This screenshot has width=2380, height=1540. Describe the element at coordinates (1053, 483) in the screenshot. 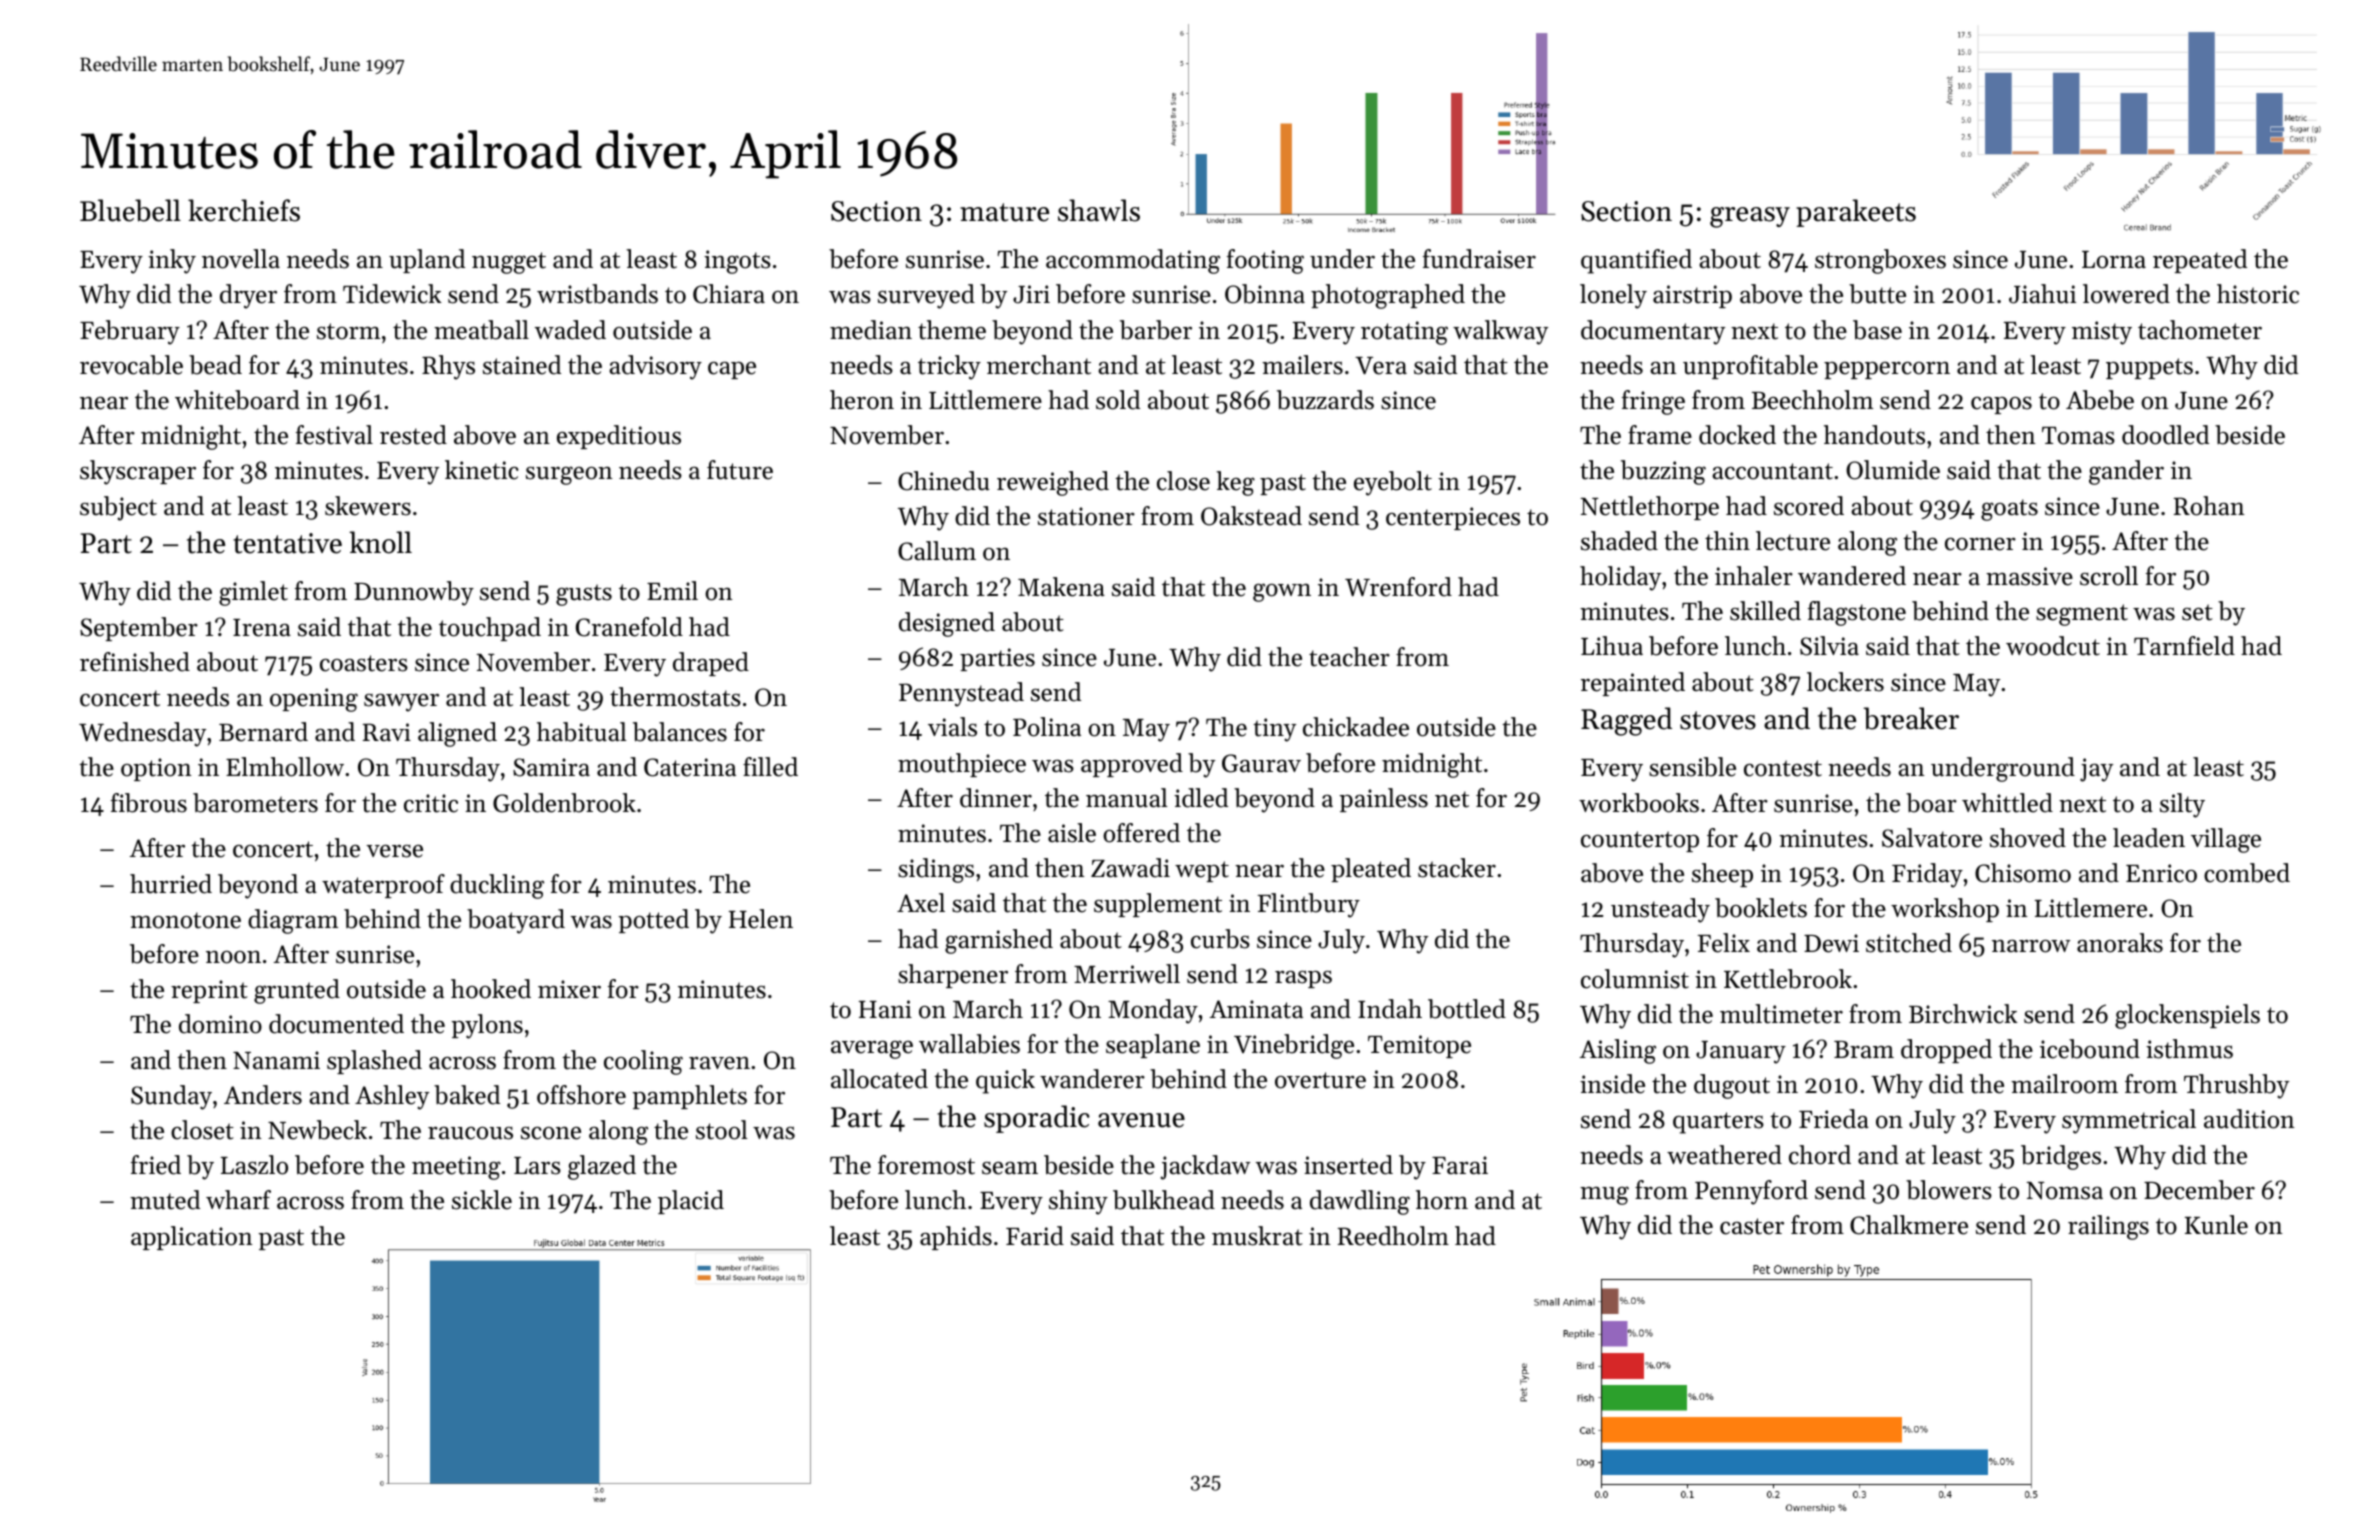

I see `reweighed` at that location.
